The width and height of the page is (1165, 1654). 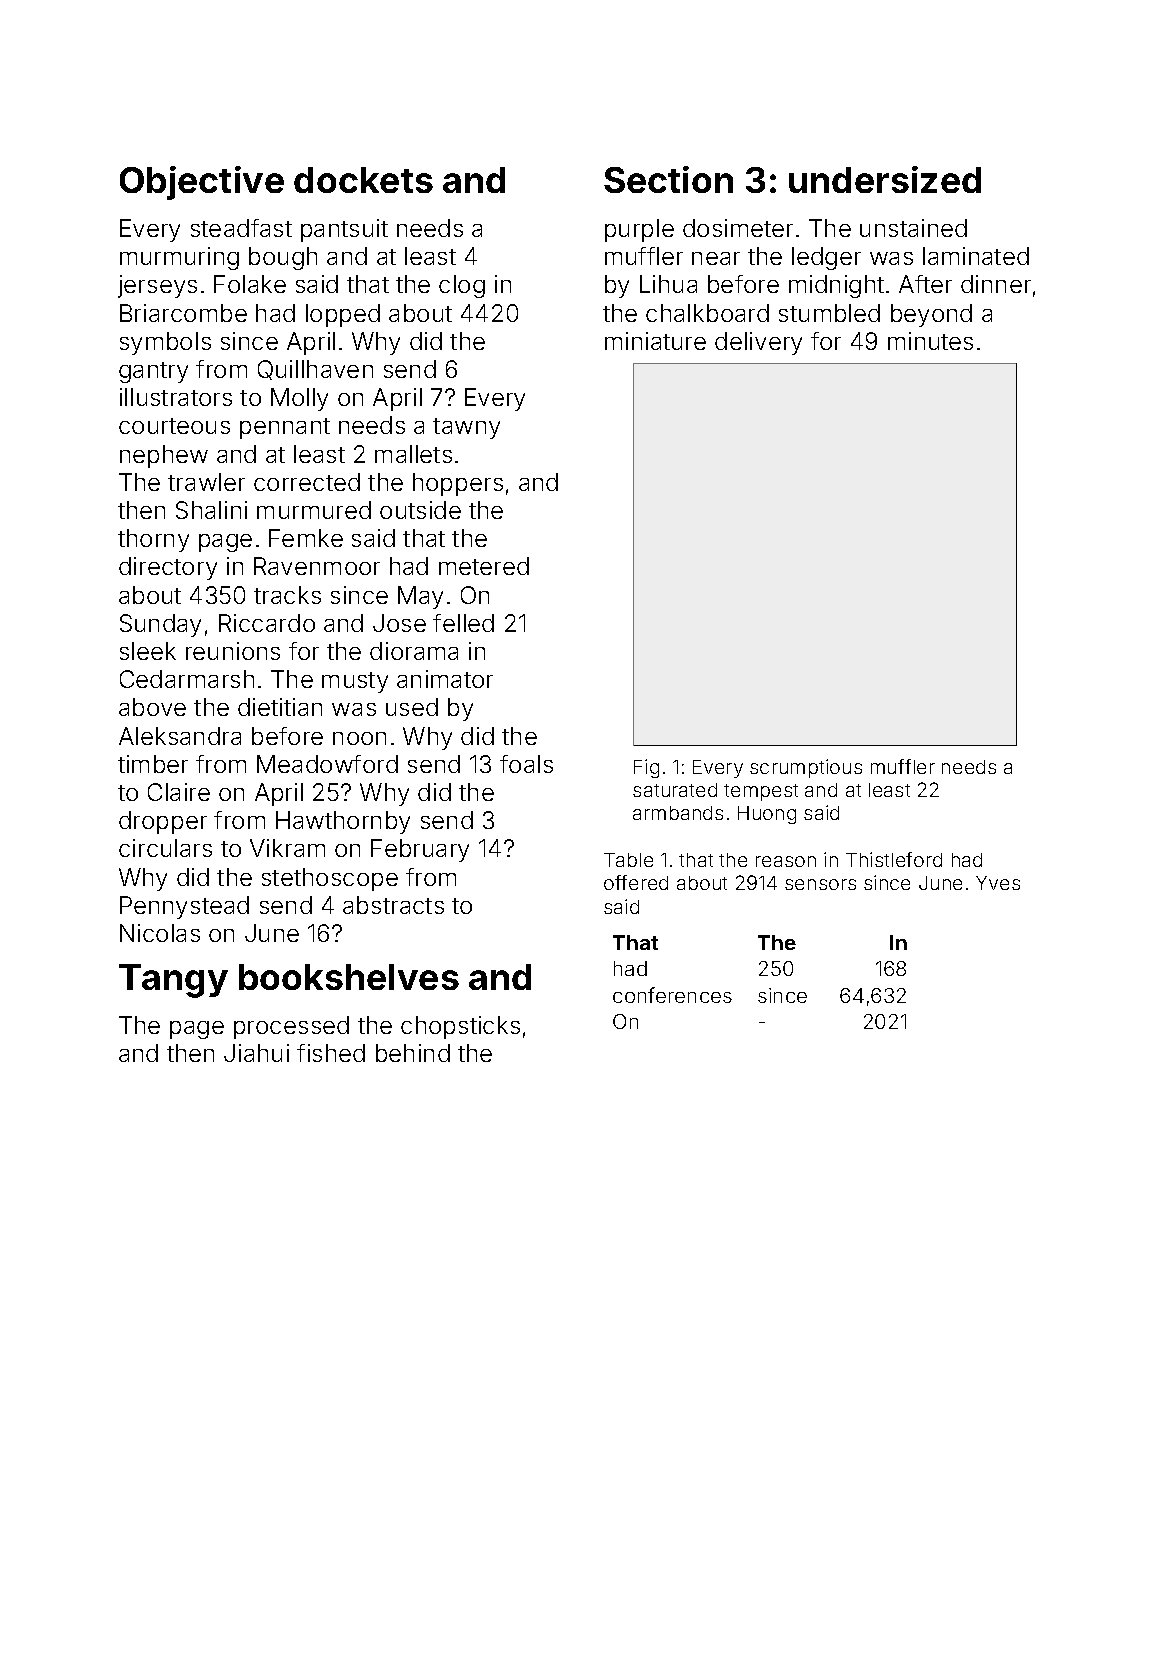 What do you see at coordinates (343, 315) in the page?
I see `lopped` at bounding box center [343, 315].
